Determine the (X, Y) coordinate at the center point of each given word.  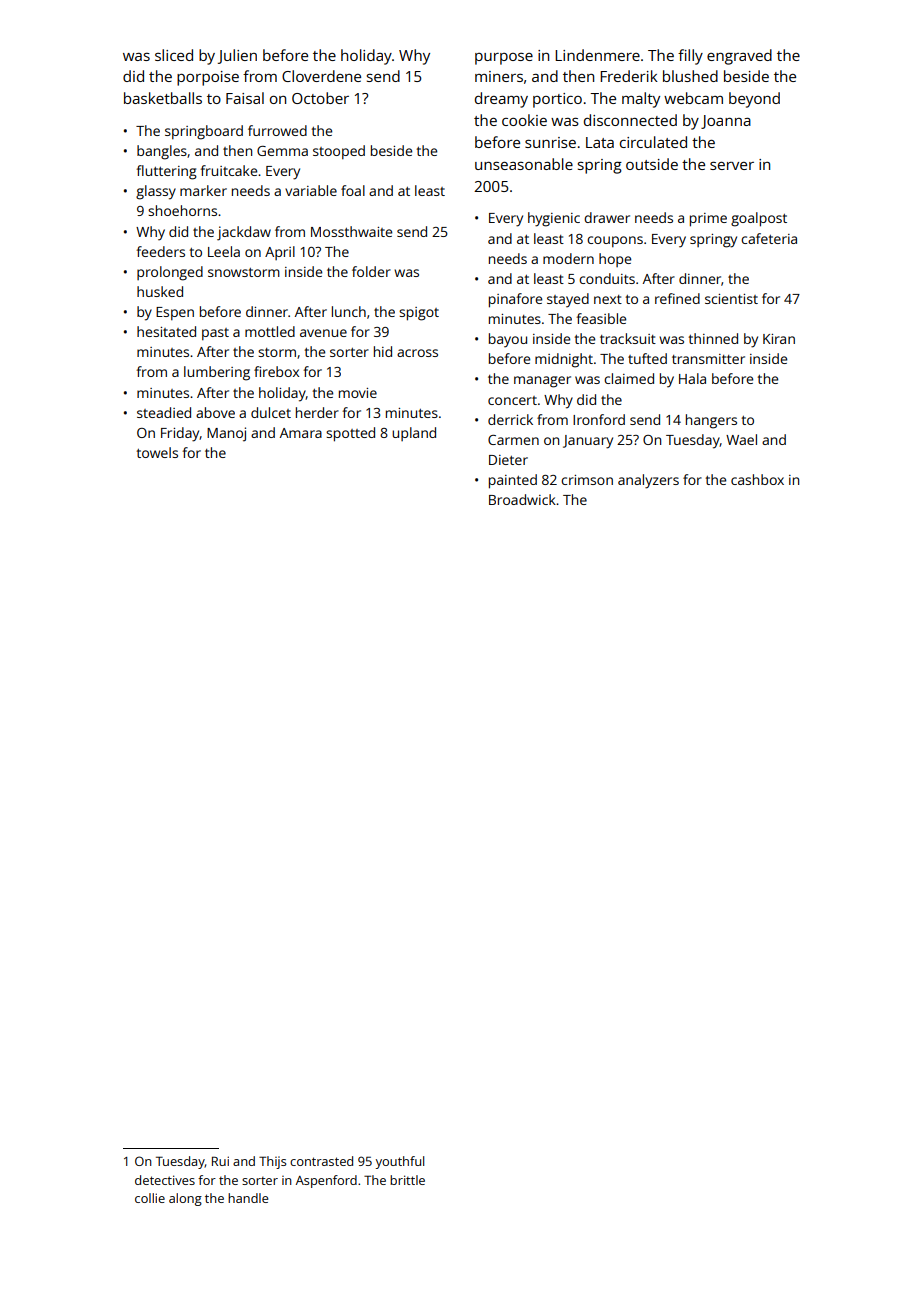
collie (150, 1198)
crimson (587, 480)
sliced (174, 55)
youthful (400, 1162)
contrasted (321, 1161)
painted (513, 481)
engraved (739, 57)
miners (499, 76)
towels (157, 452)
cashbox (757, 479)
